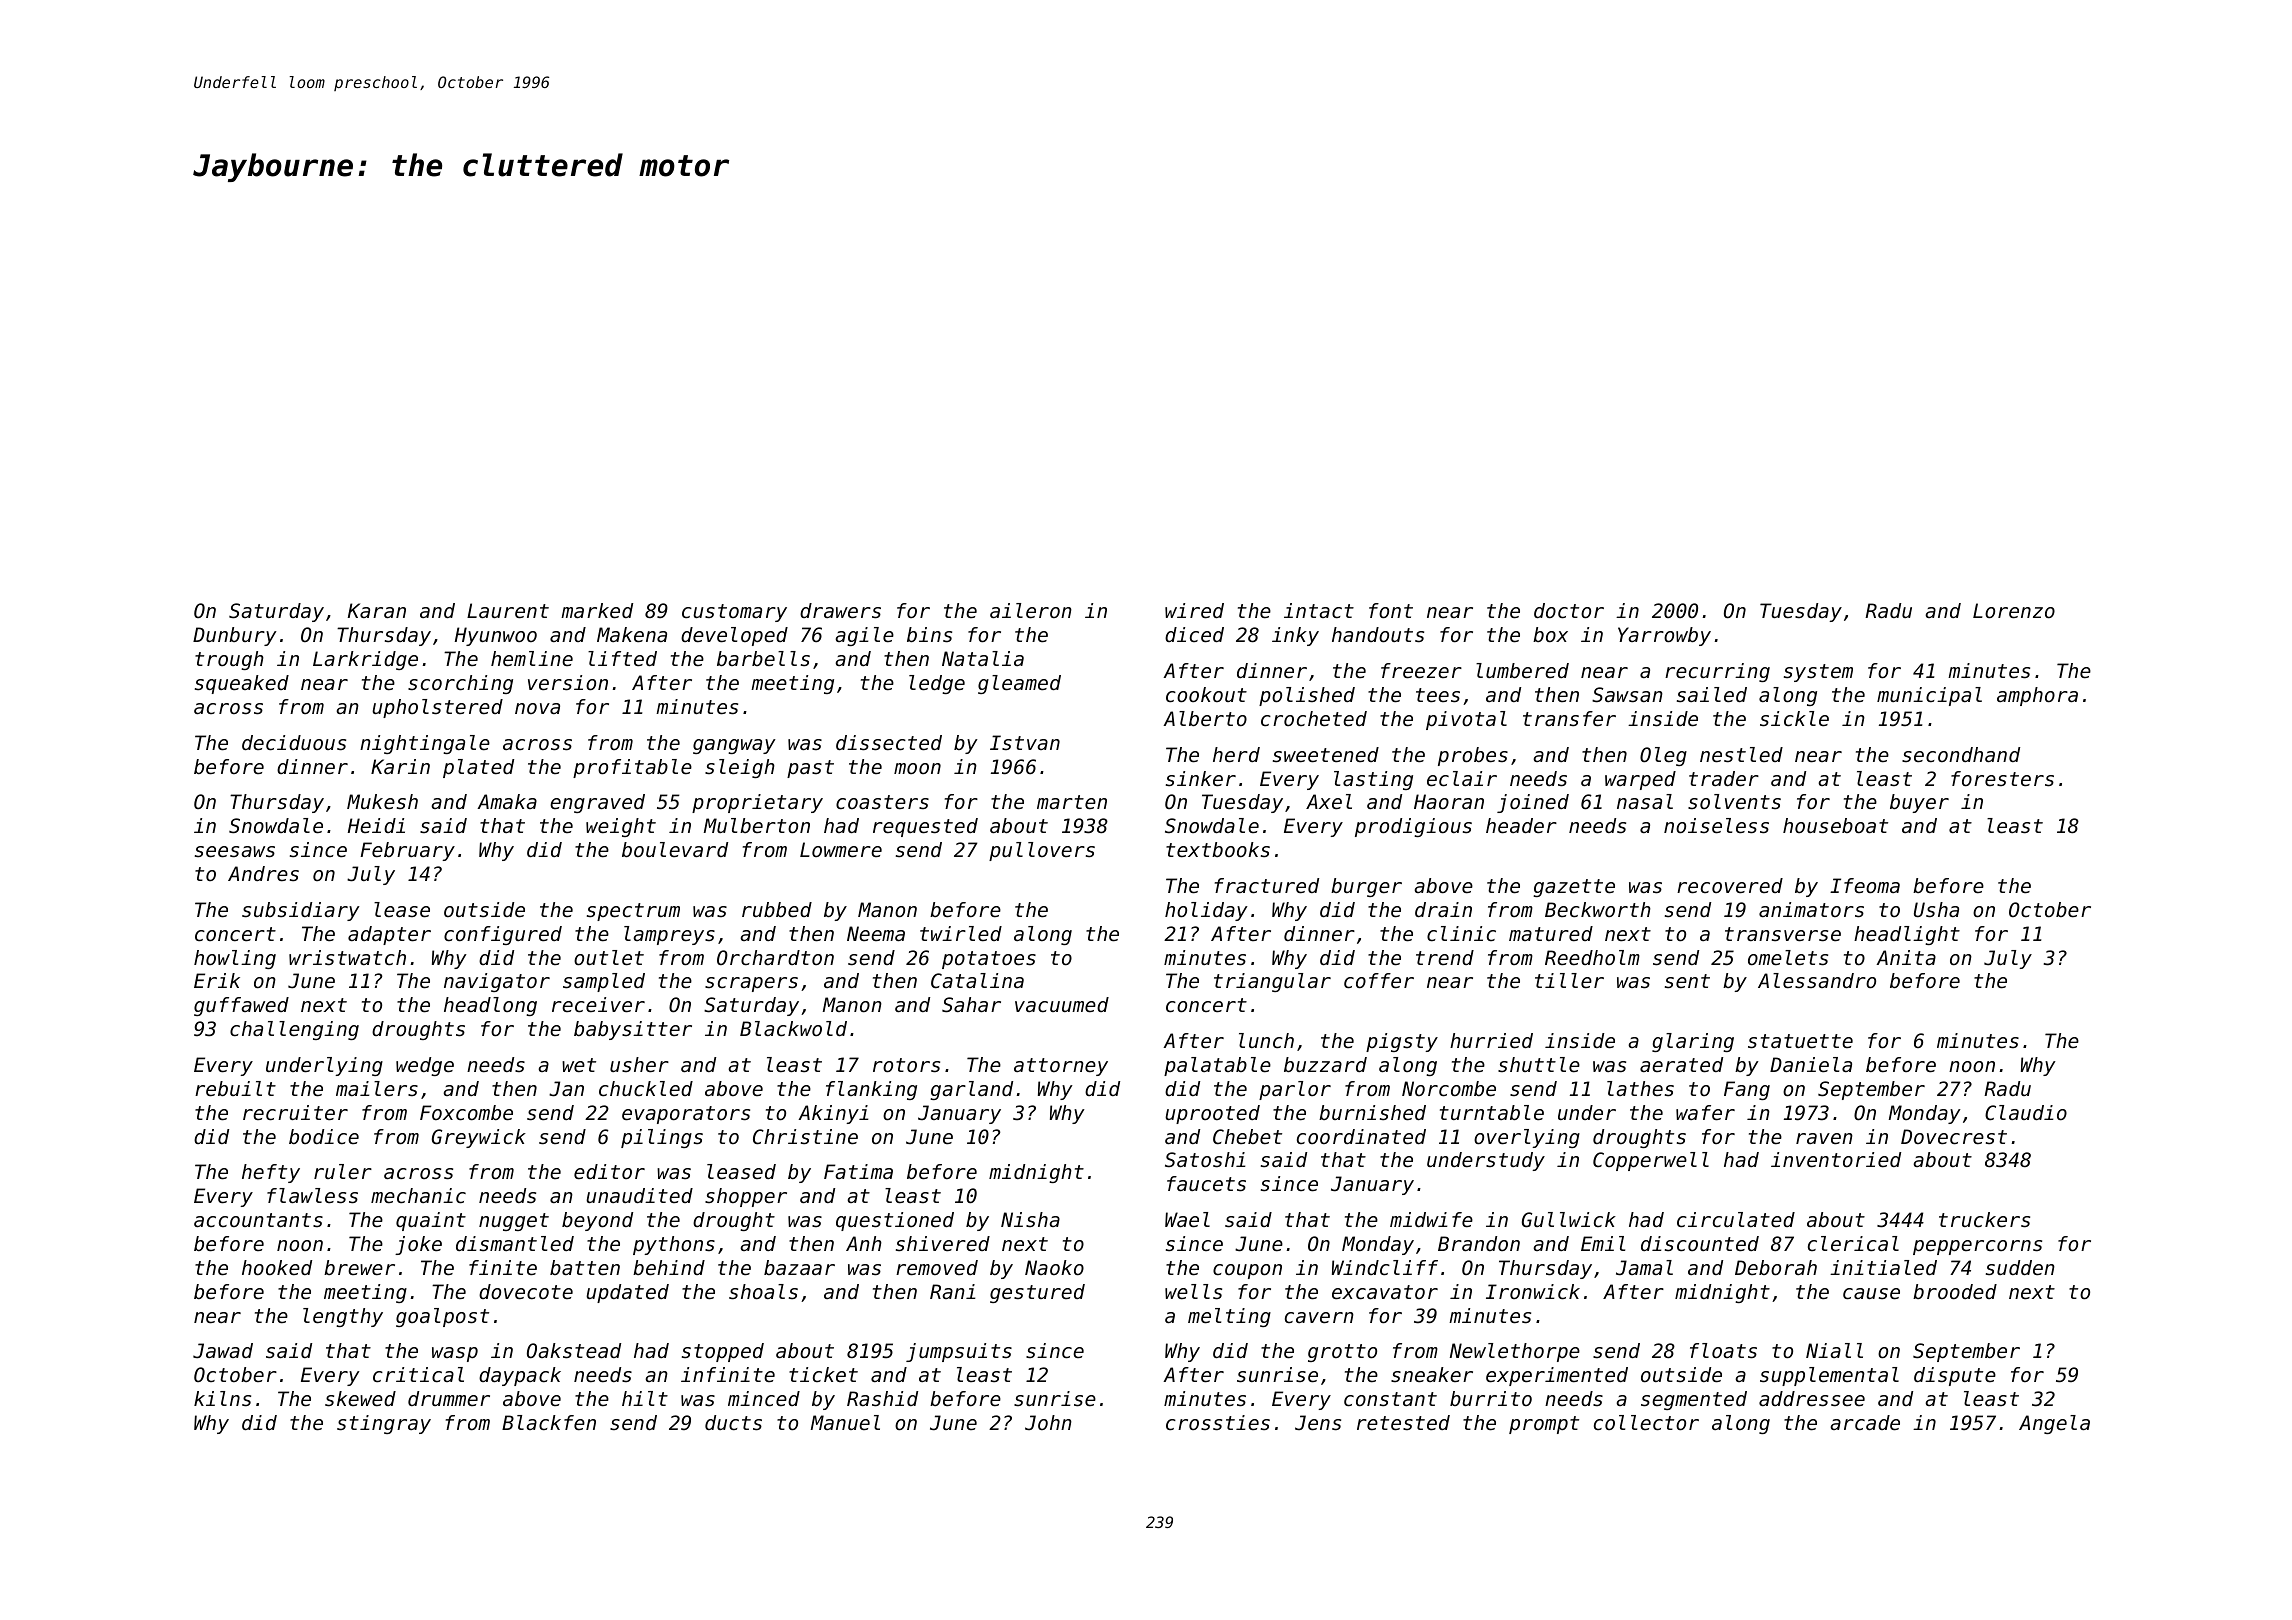  What do you see at coordinates (1569, 611) in the page?
I see `doctor` at bounding box center [1569, 611].
